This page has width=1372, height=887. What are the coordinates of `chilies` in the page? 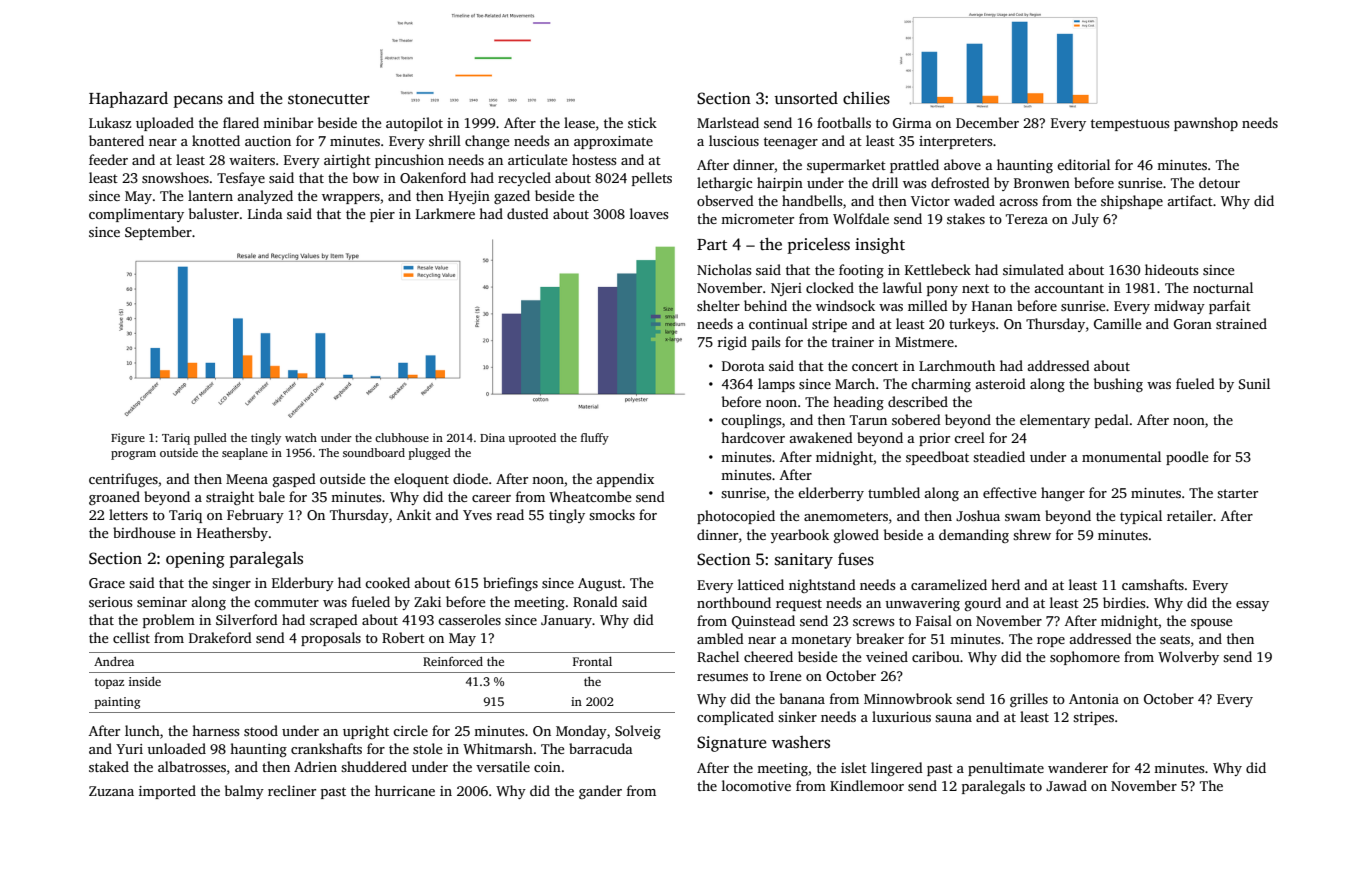 It's located at (866, 98).
